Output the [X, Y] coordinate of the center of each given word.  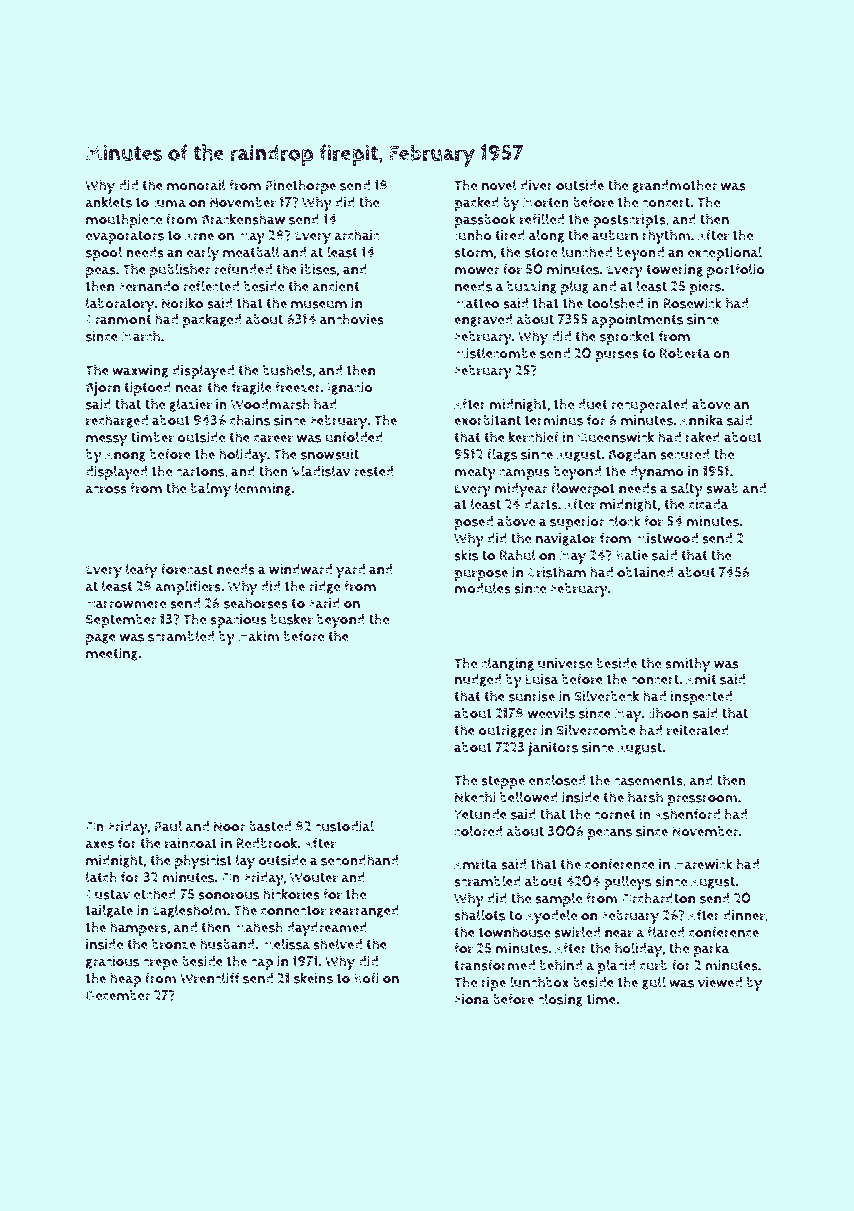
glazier [190, 405]
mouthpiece [124, 220]
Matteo [476, 303]
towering [674, 270]
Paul [168, 826]
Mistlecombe [495, 353]
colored [478, 831]
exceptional [725, 253]
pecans [610, 834]
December [118, 995]
